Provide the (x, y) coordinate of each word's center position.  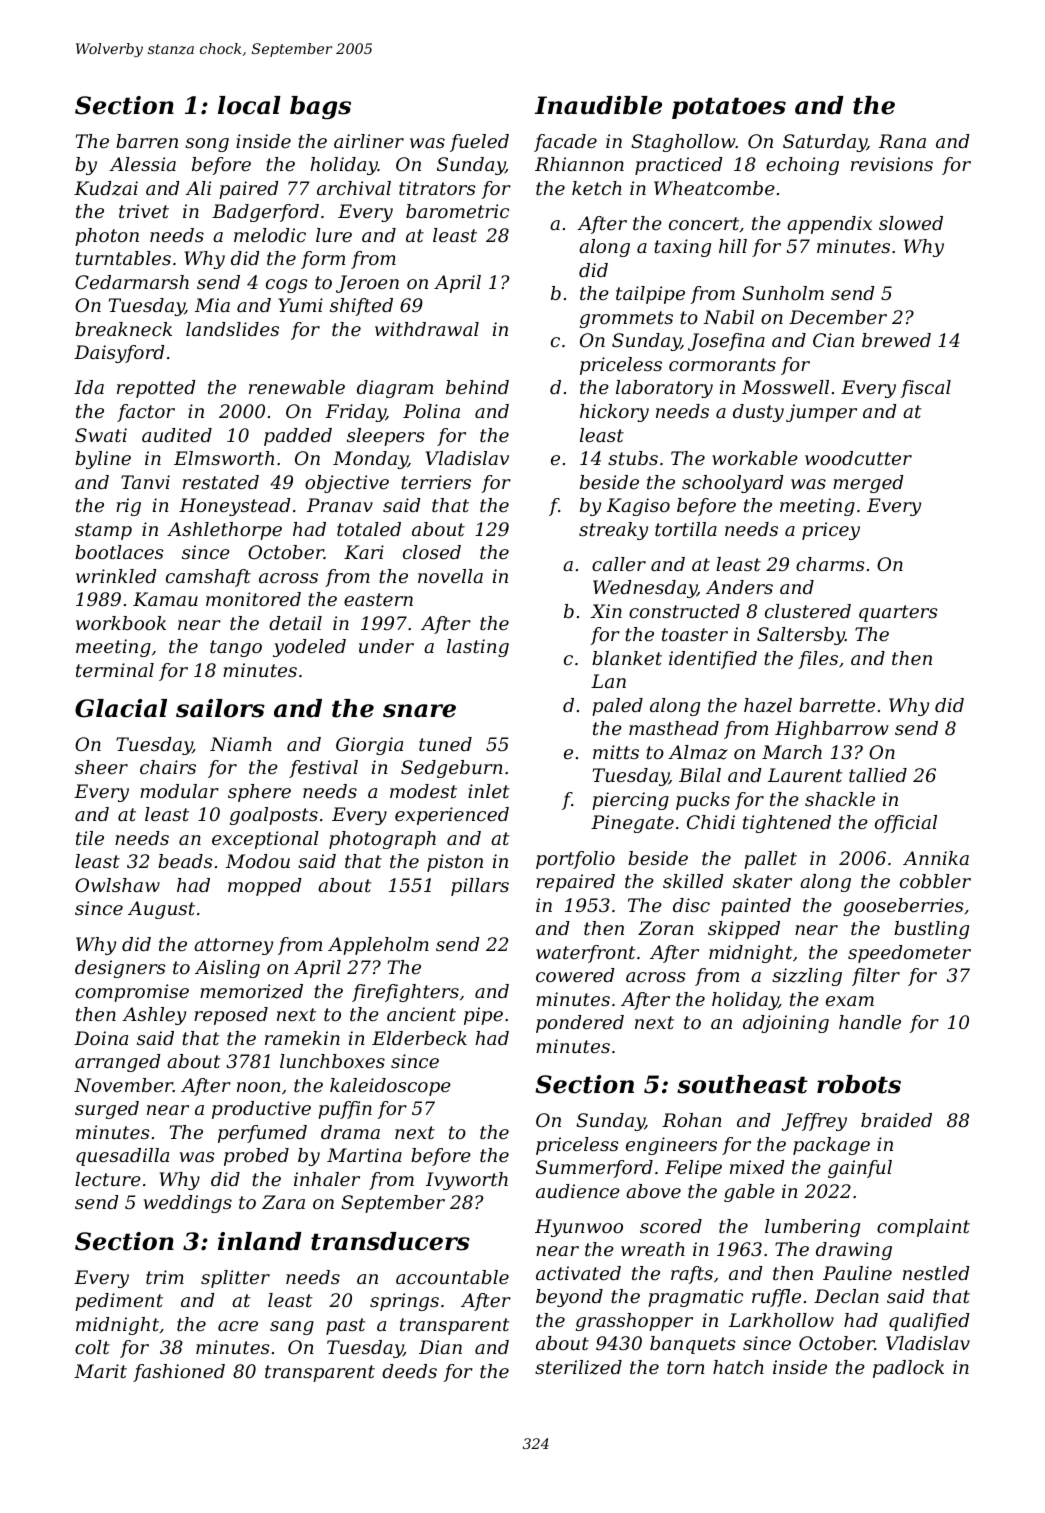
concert (704, 223)
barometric (457, 211)
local (249, 105)
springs (404, 1302)
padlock (908, 1369)
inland (260, 1241)
